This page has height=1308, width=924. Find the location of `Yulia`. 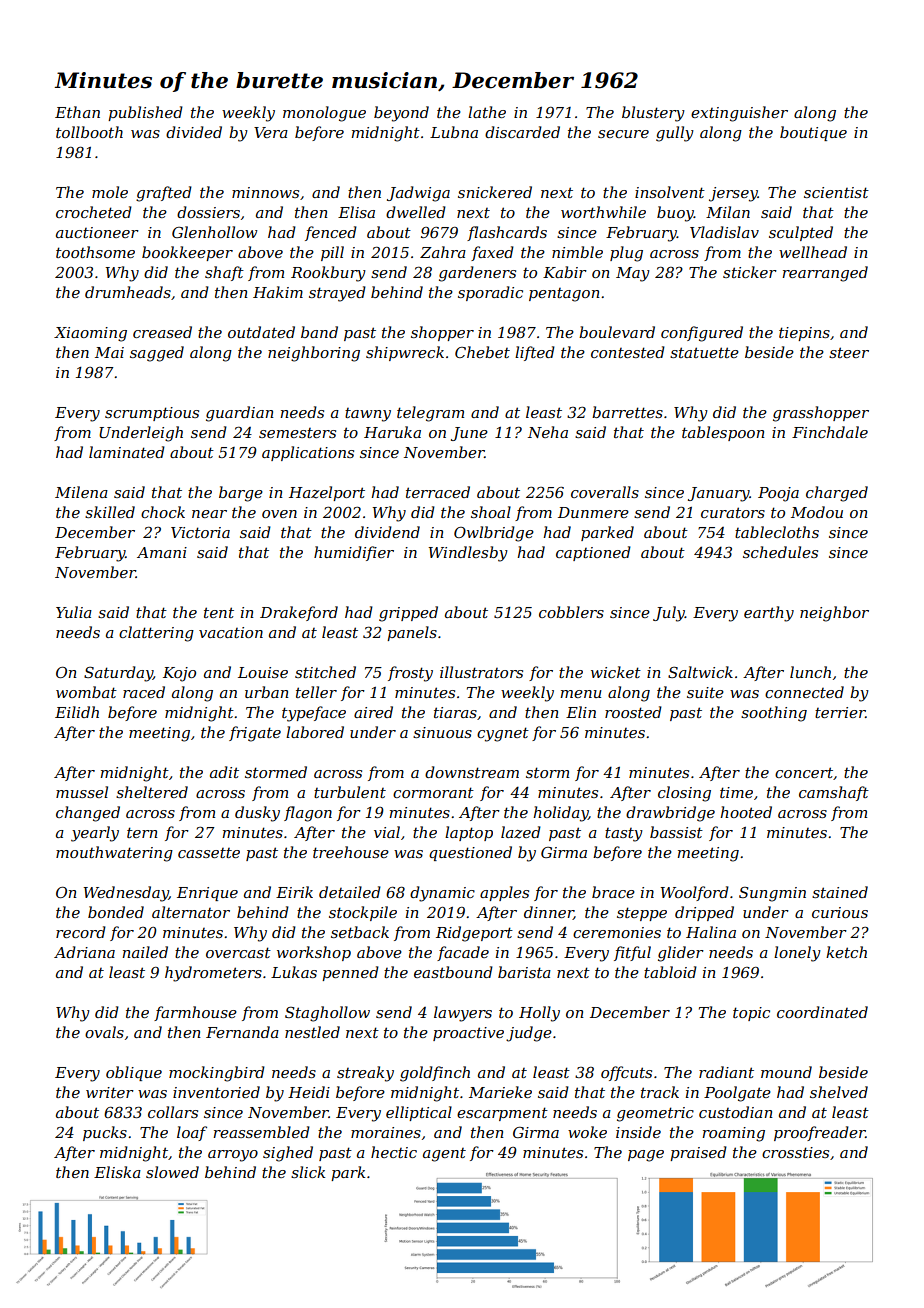

Yulia is located at coordinates (74, 612).
